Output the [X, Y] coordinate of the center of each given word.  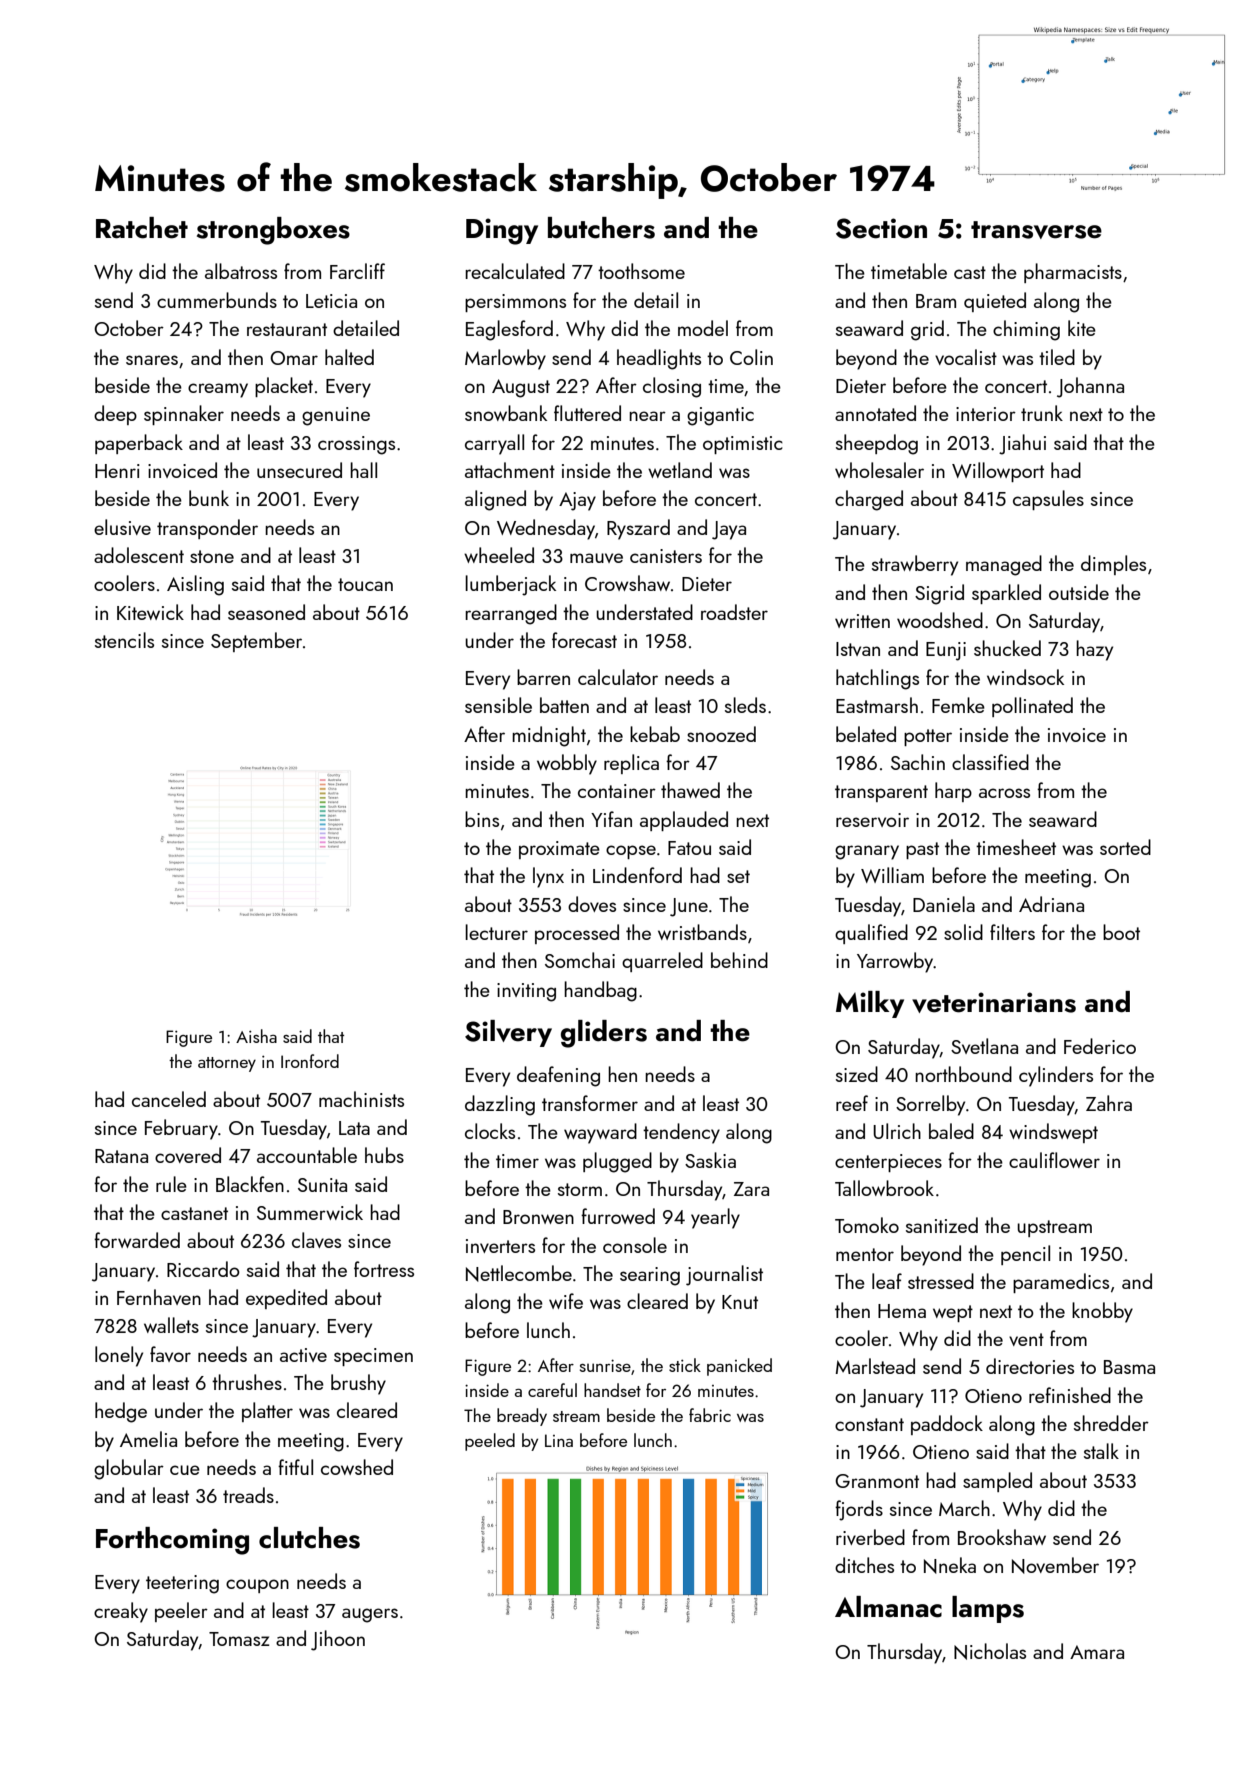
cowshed [357, 1467]
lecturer [496, 932]
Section [881, 228]
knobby [1102, 1312]
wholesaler [879, 470]
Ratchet [142, 228]
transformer [590, 1103]
